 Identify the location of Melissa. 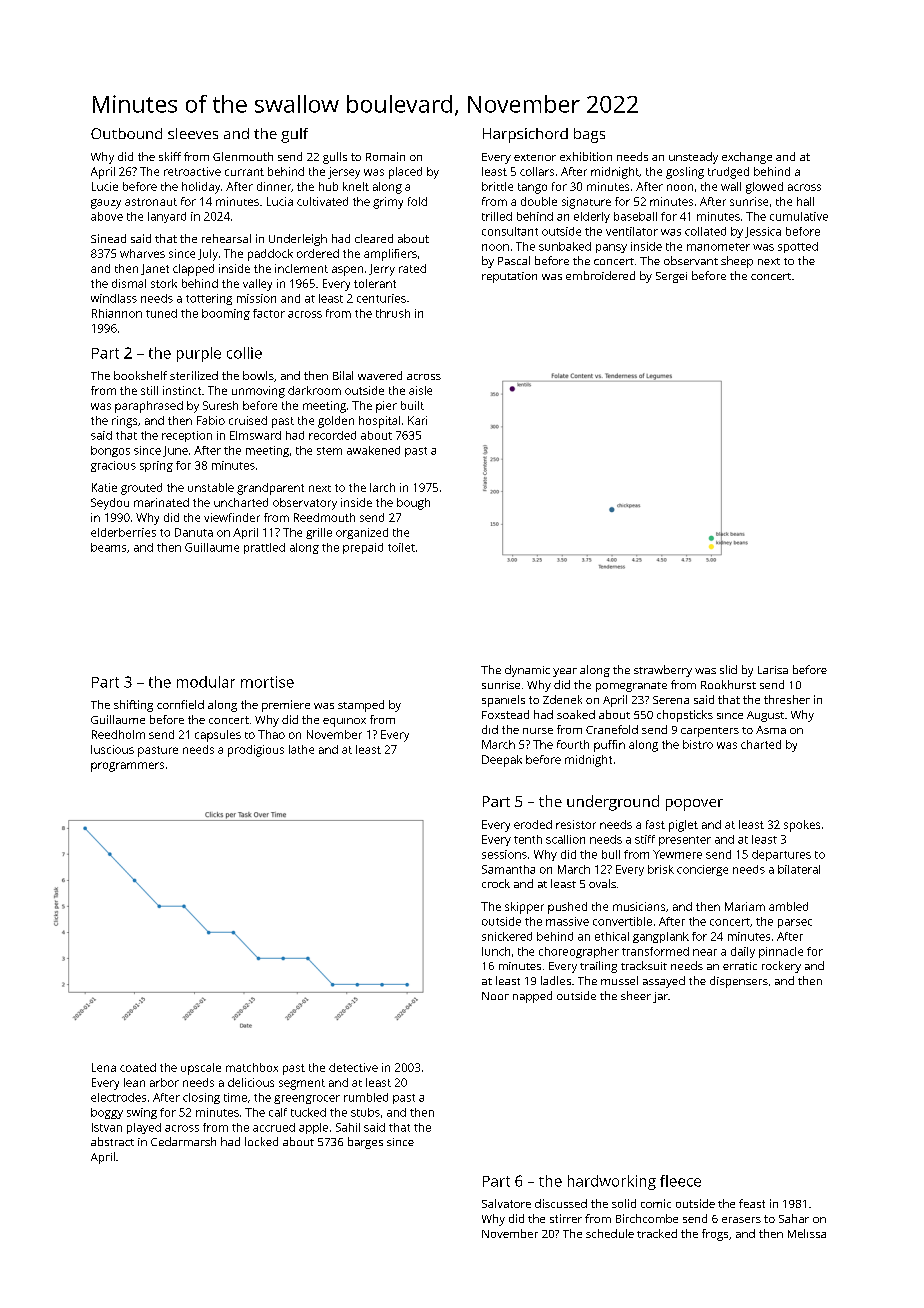
(807, 1233).
